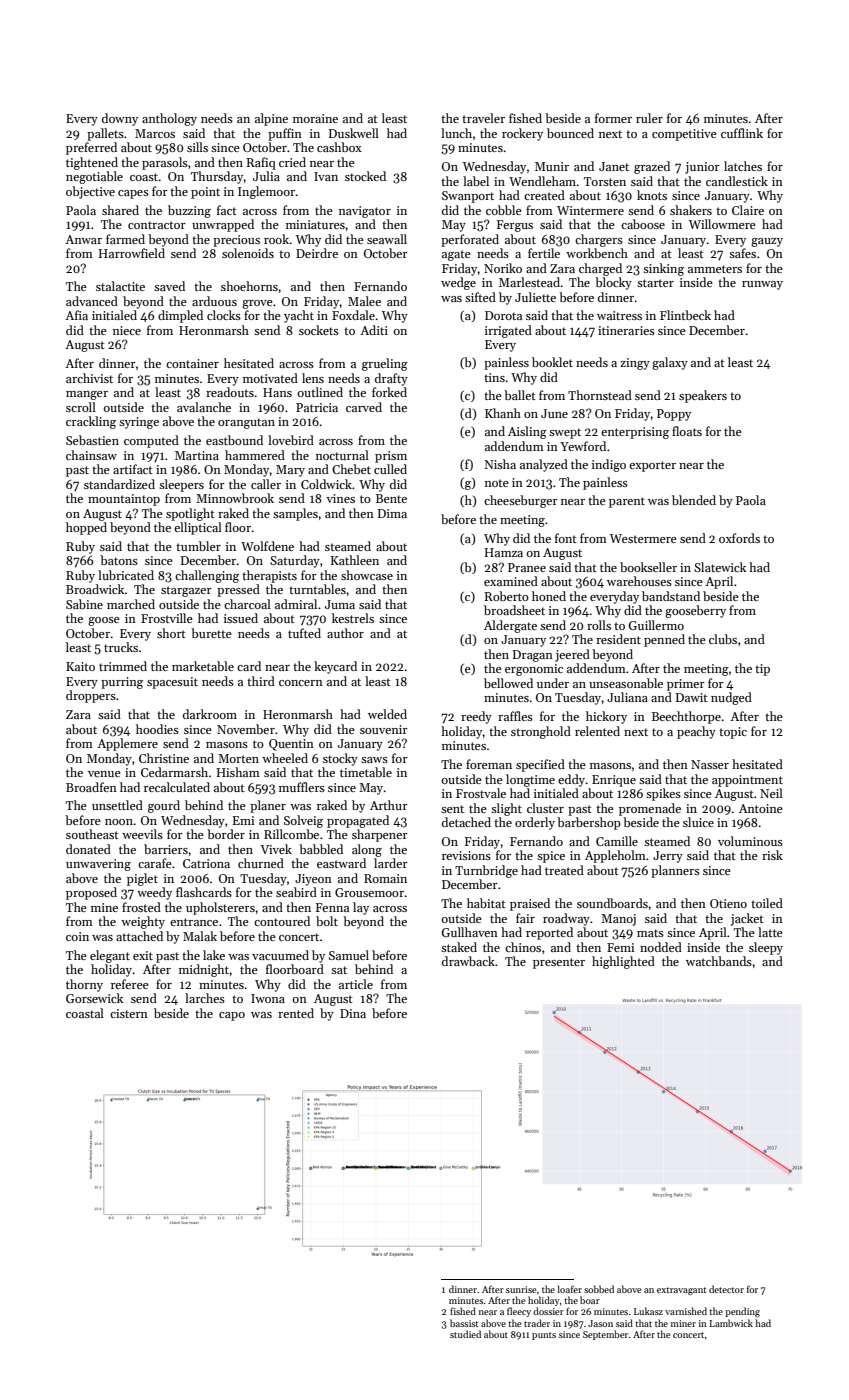  I want to click on Hisham, so click(238, 772).
